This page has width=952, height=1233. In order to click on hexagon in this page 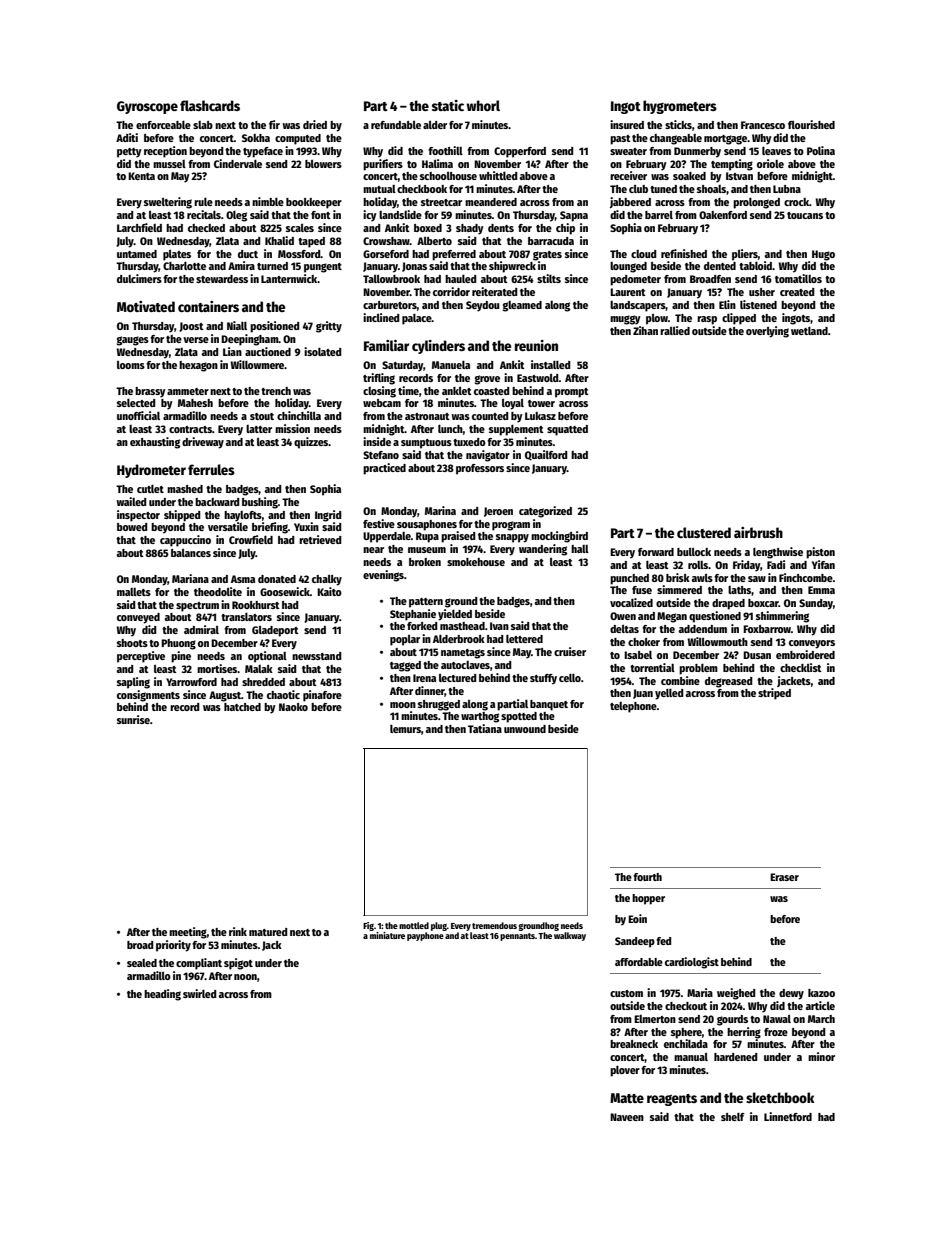, I will do `click(198, 366)`.
